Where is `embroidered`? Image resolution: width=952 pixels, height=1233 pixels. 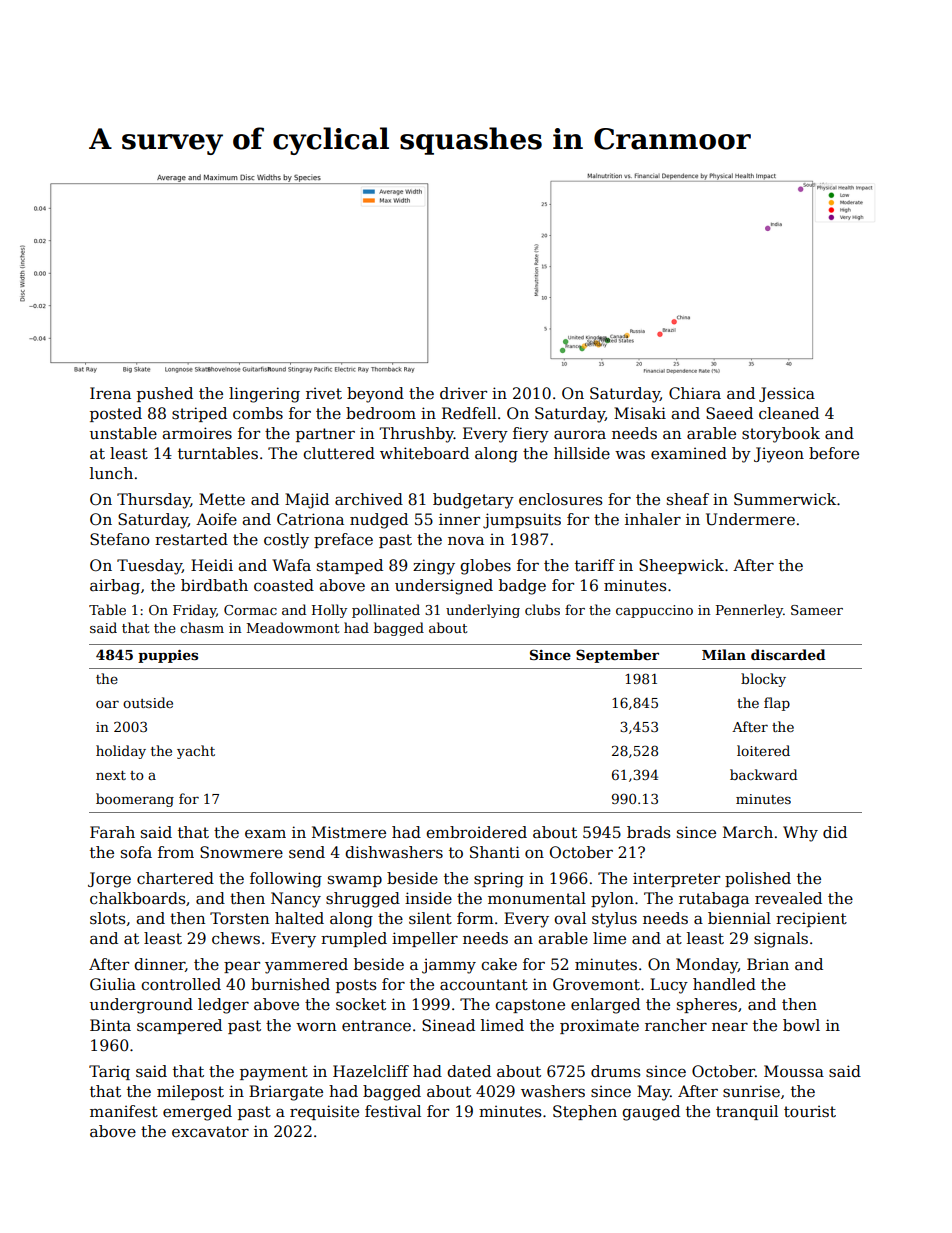 embroidered is located at coordinates (476, 832).
